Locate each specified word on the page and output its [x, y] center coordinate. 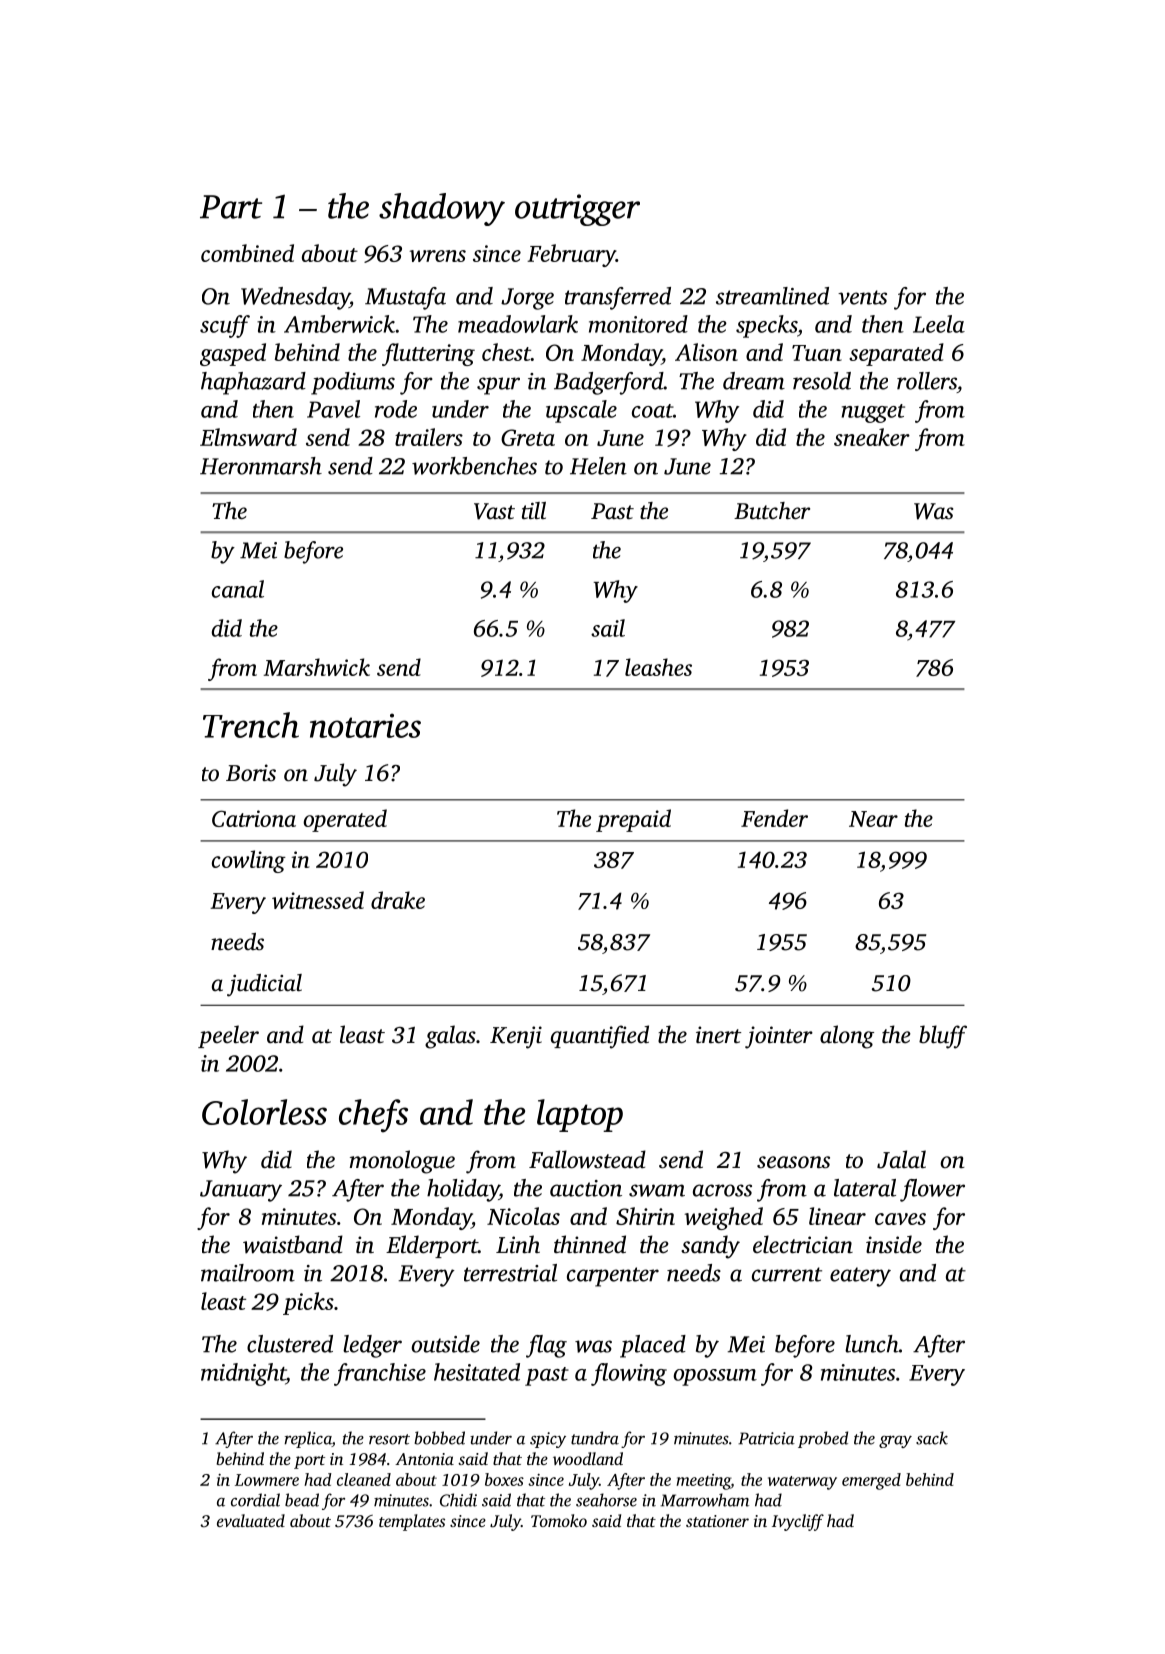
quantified [600, 1037]
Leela [939, 324]
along [847, 1037]
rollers [927, 381]
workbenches [474, 466]
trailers [429, 437]
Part [231, 207]
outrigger [577, 210]
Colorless [264, 1112]
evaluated [251, 1520]
